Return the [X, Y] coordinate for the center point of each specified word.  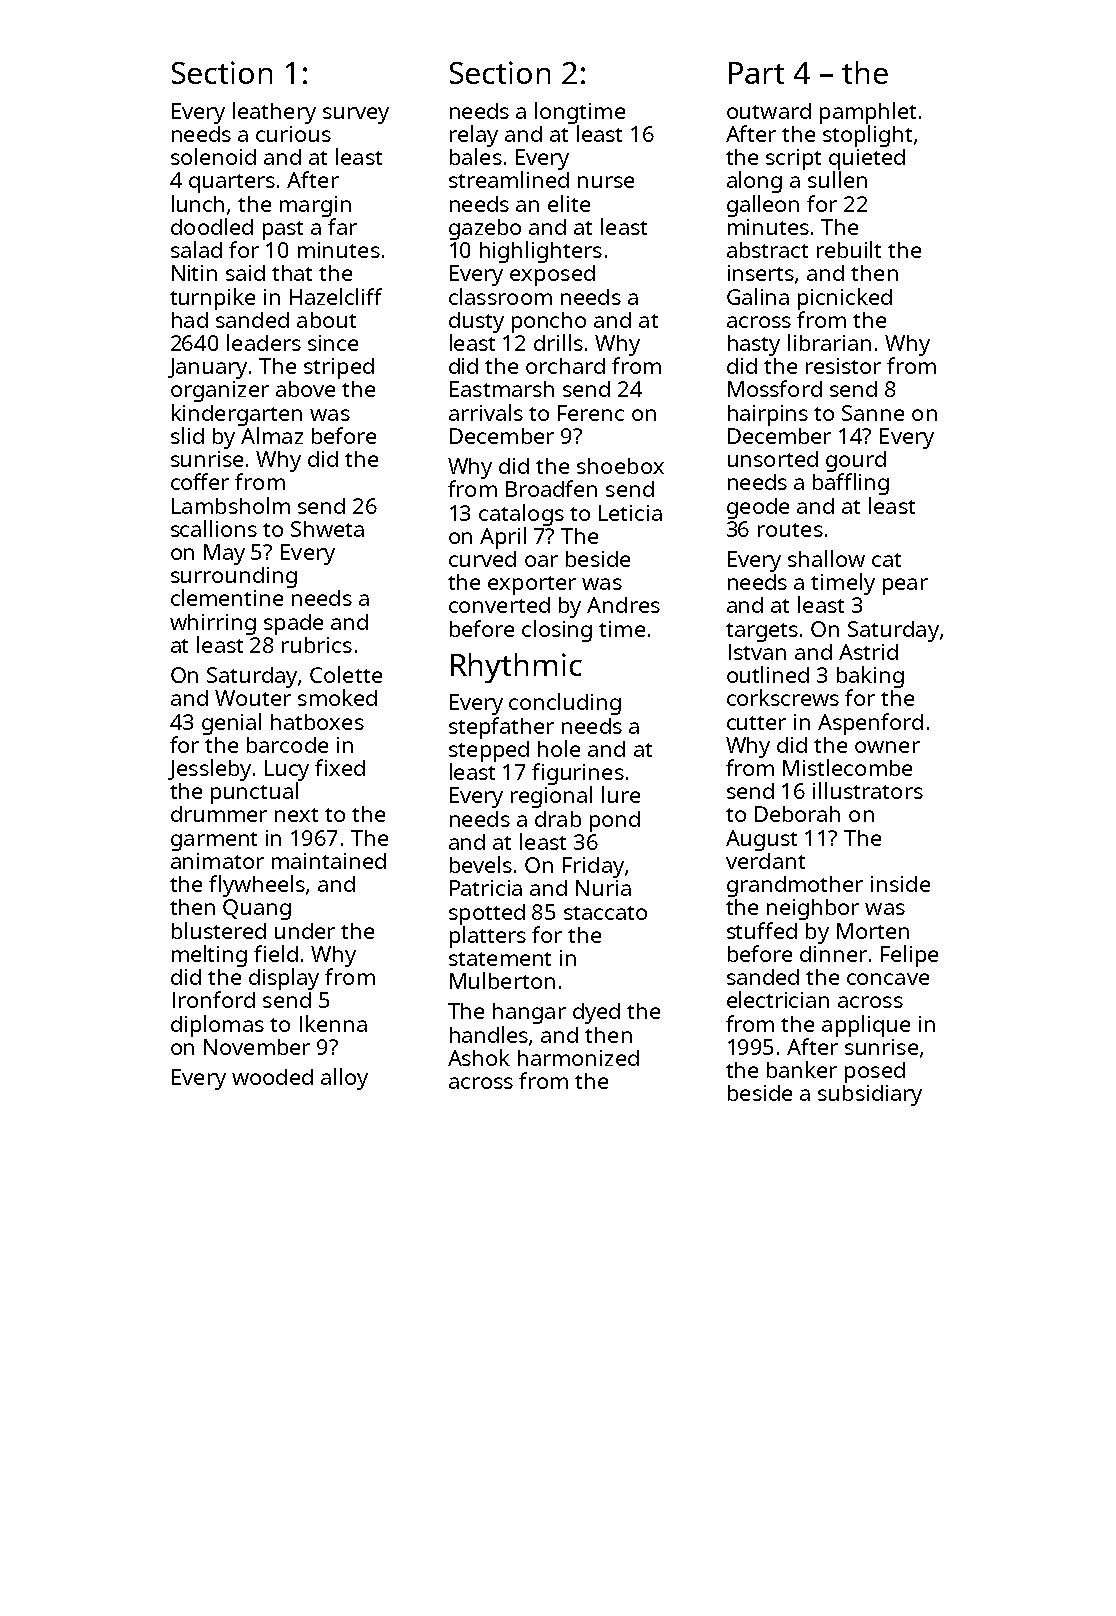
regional [551, 797]
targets [762, 632]
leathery [274, 113]
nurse [606, 182]
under [305, 931]
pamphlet [868, 113]
